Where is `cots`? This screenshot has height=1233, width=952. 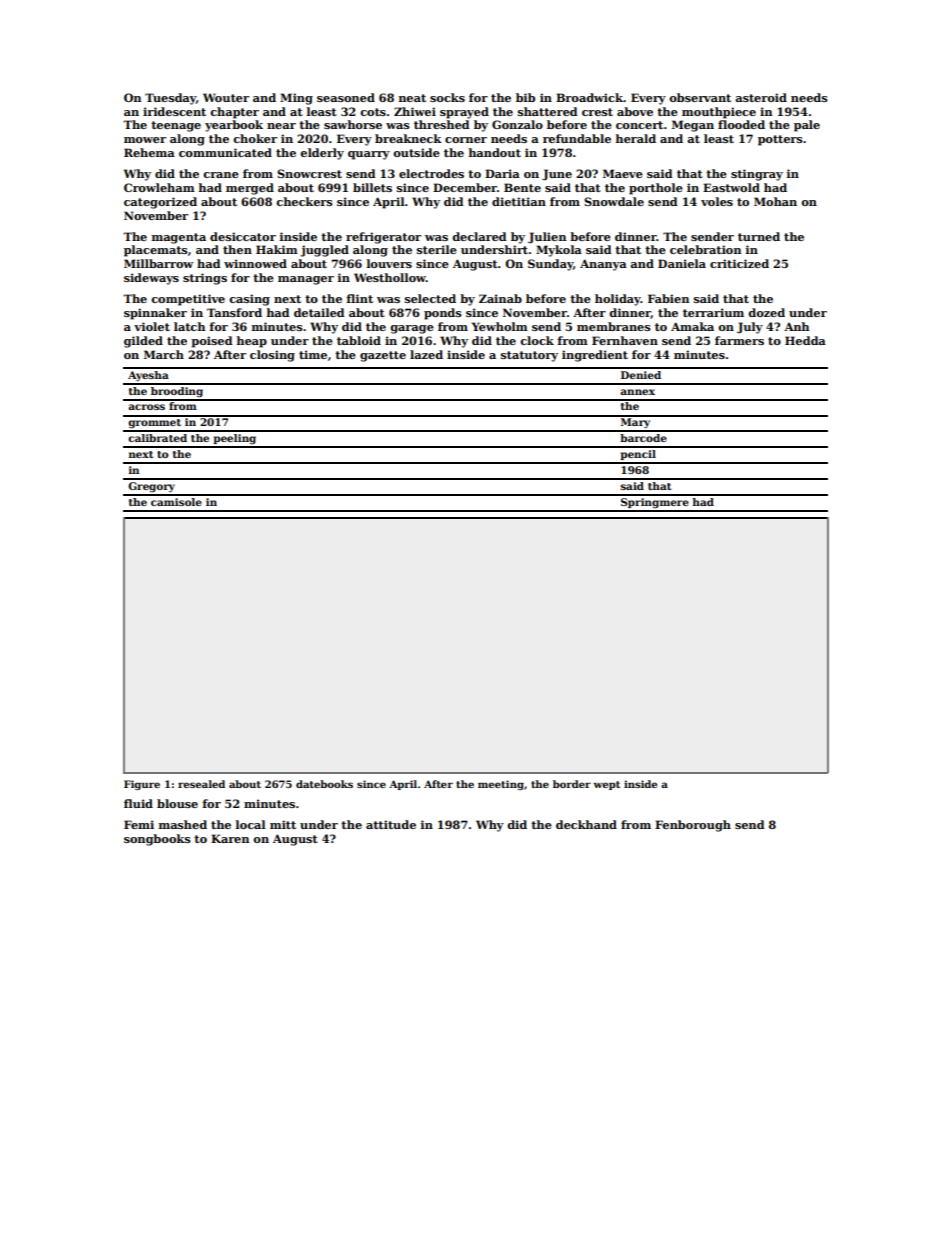 cots is located at coordinates (373, 112).
